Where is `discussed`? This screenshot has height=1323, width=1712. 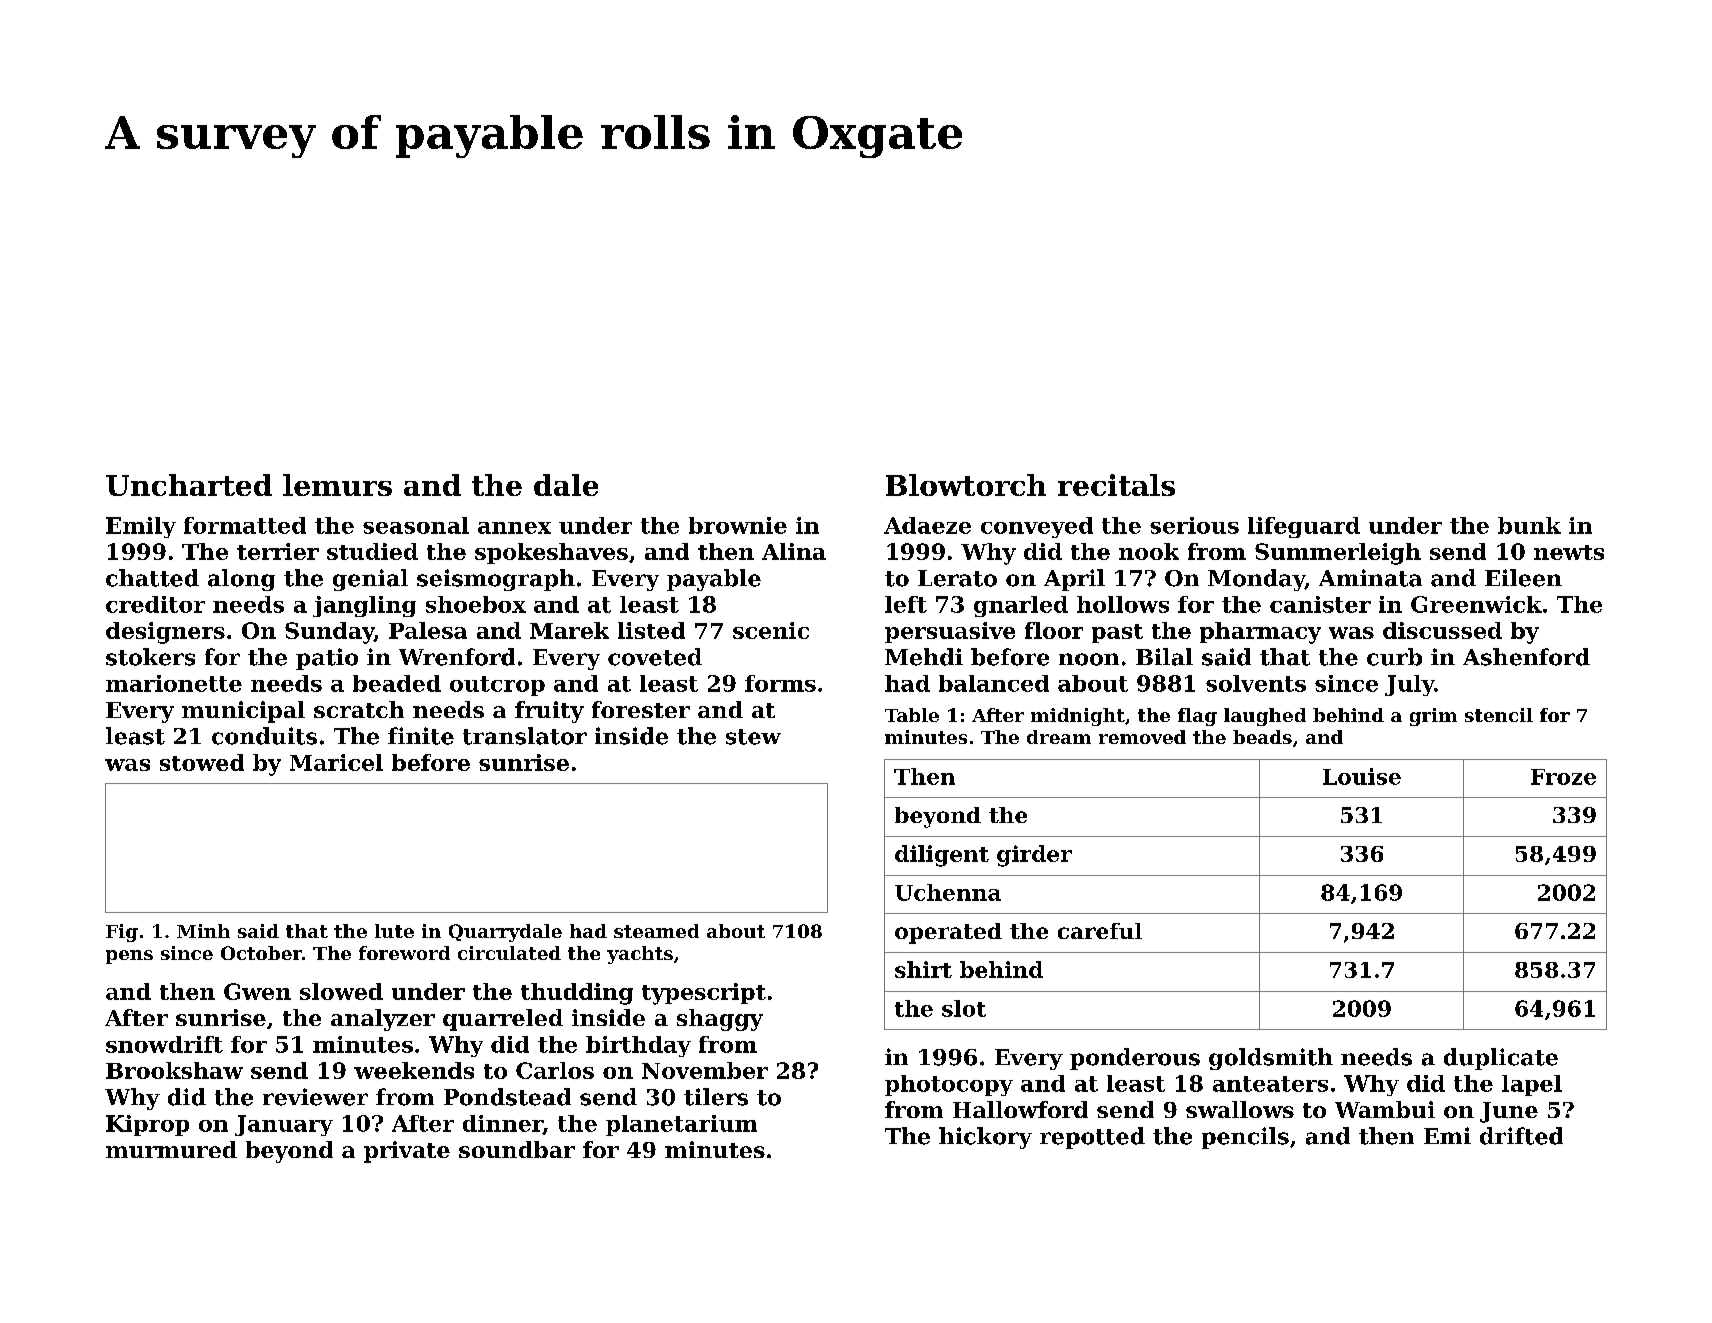
discussed is located at coordinates (1442, 630).
